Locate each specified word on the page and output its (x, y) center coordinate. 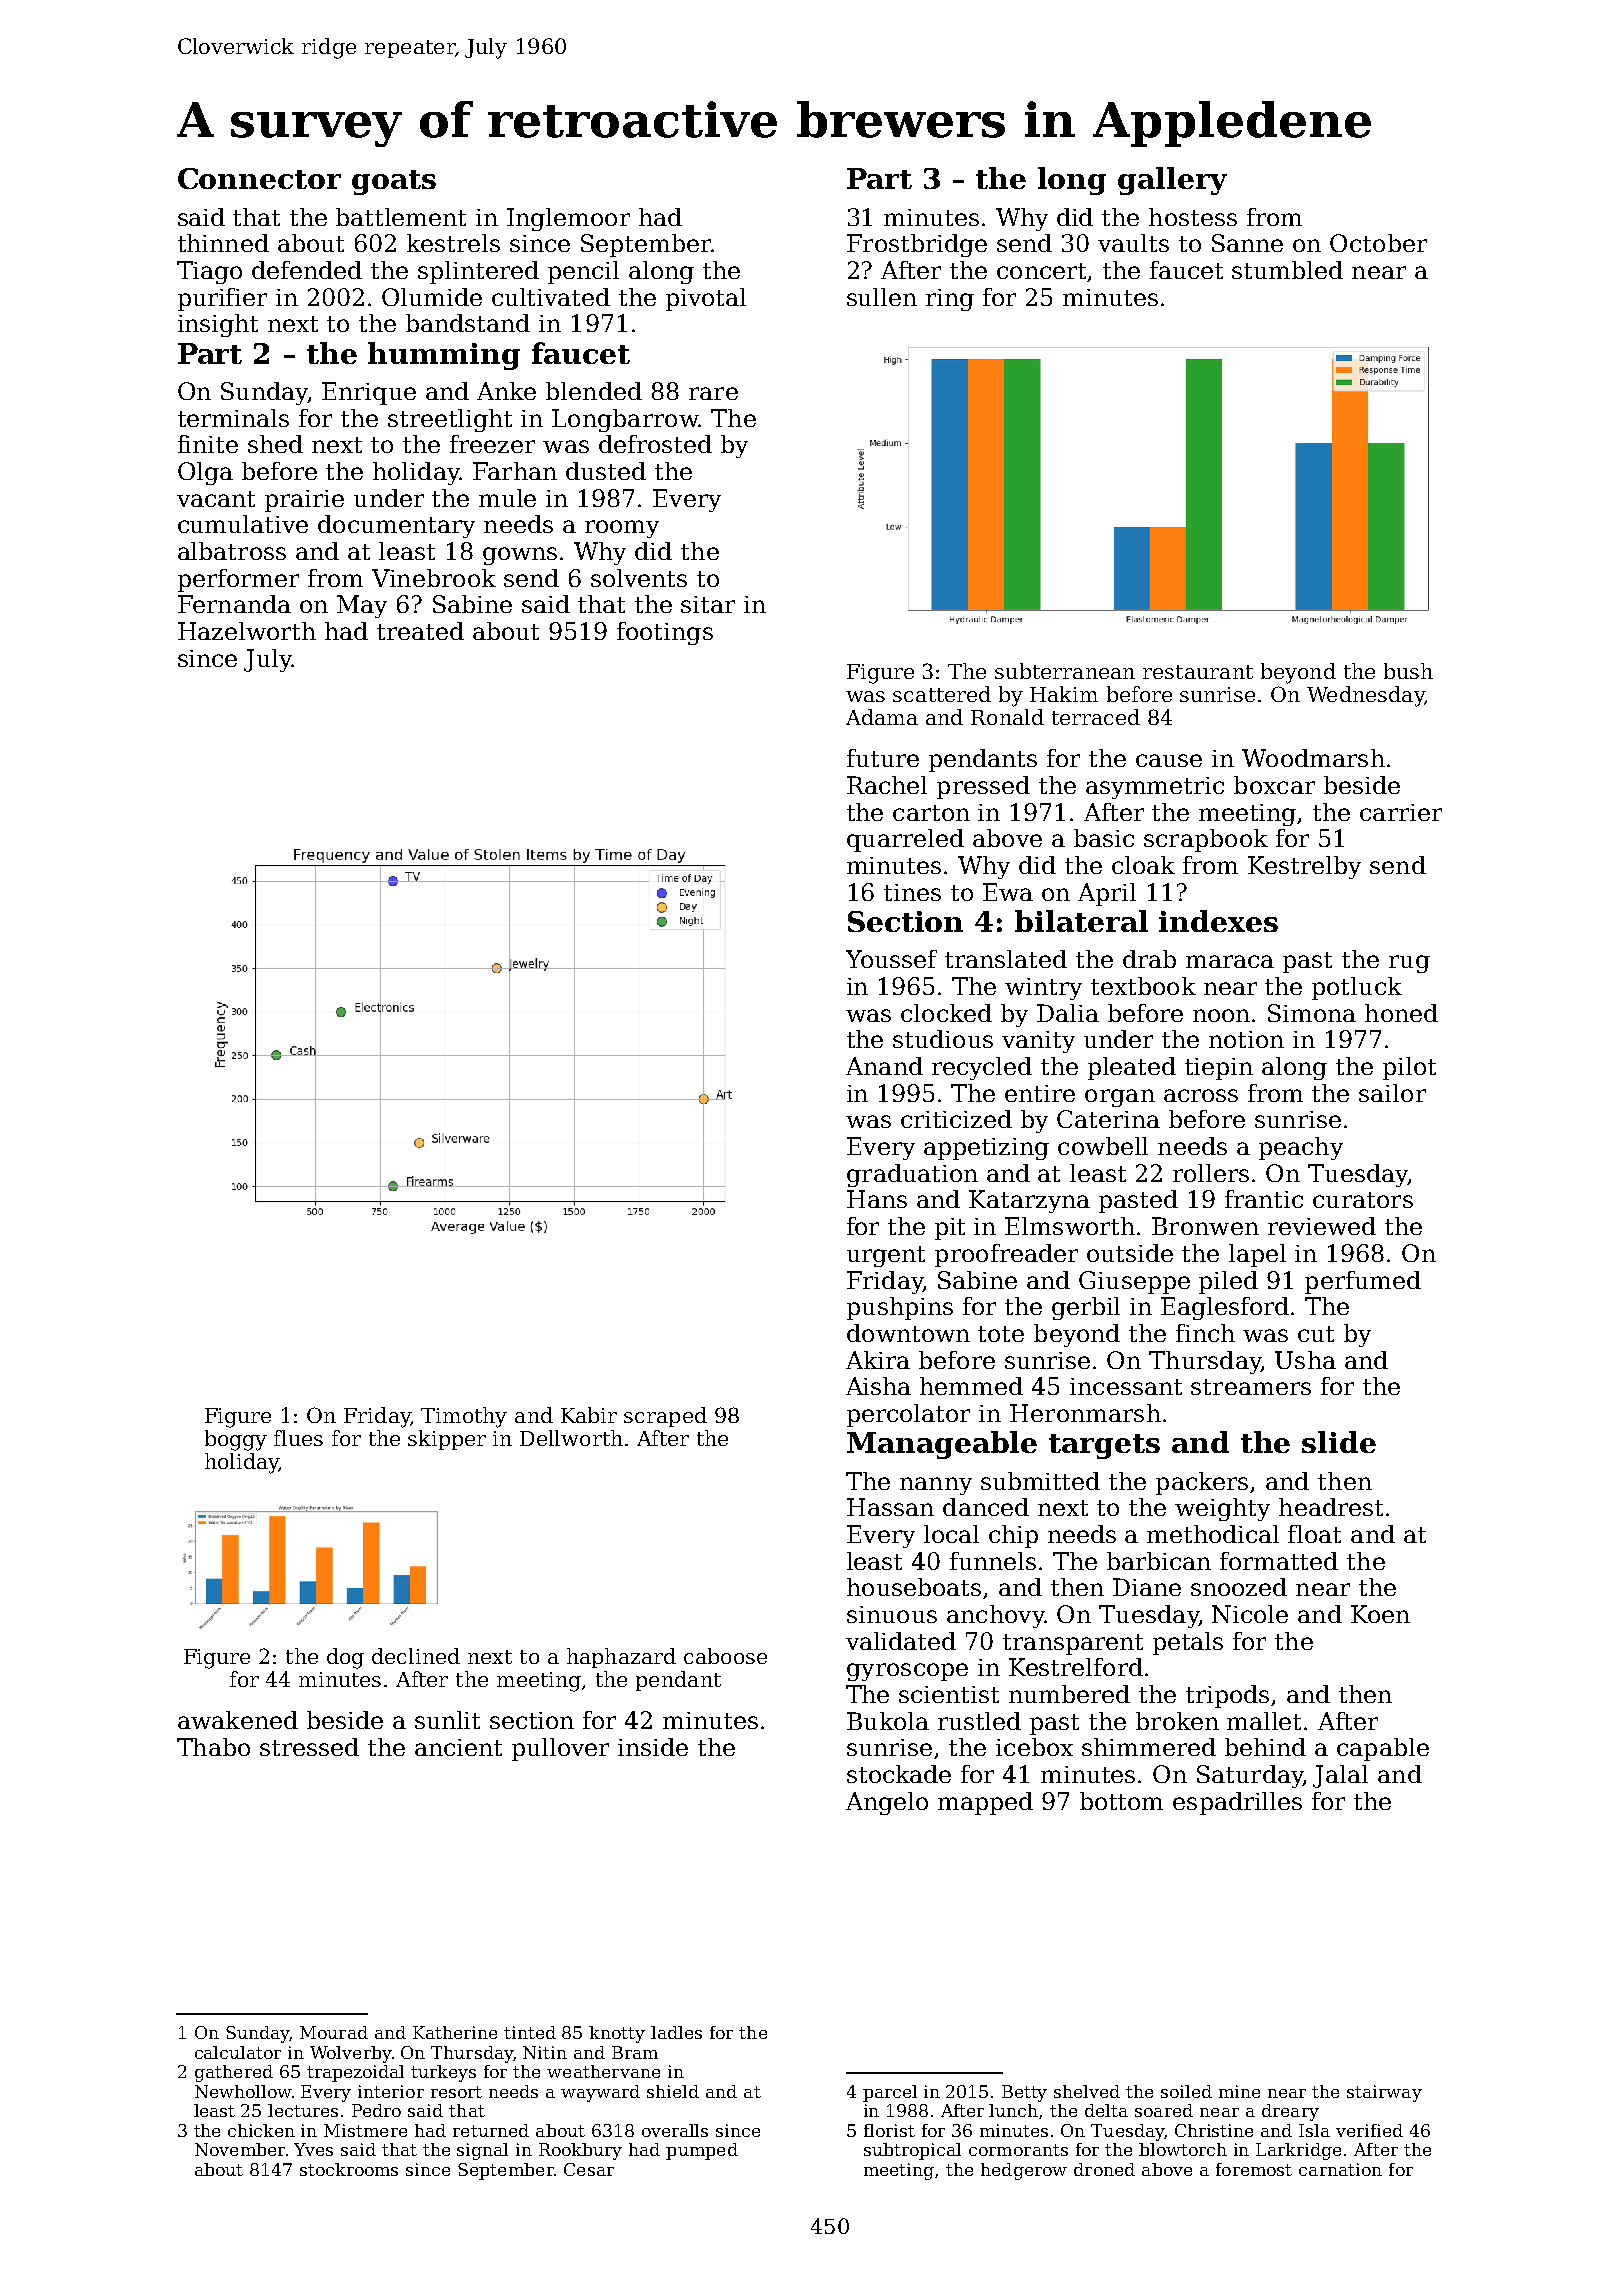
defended (307, 270)
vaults (1133, 243)
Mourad (334, 2032)
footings (665, 633)
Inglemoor (568, 219)
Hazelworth (247, 631)
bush (1408, 671)
